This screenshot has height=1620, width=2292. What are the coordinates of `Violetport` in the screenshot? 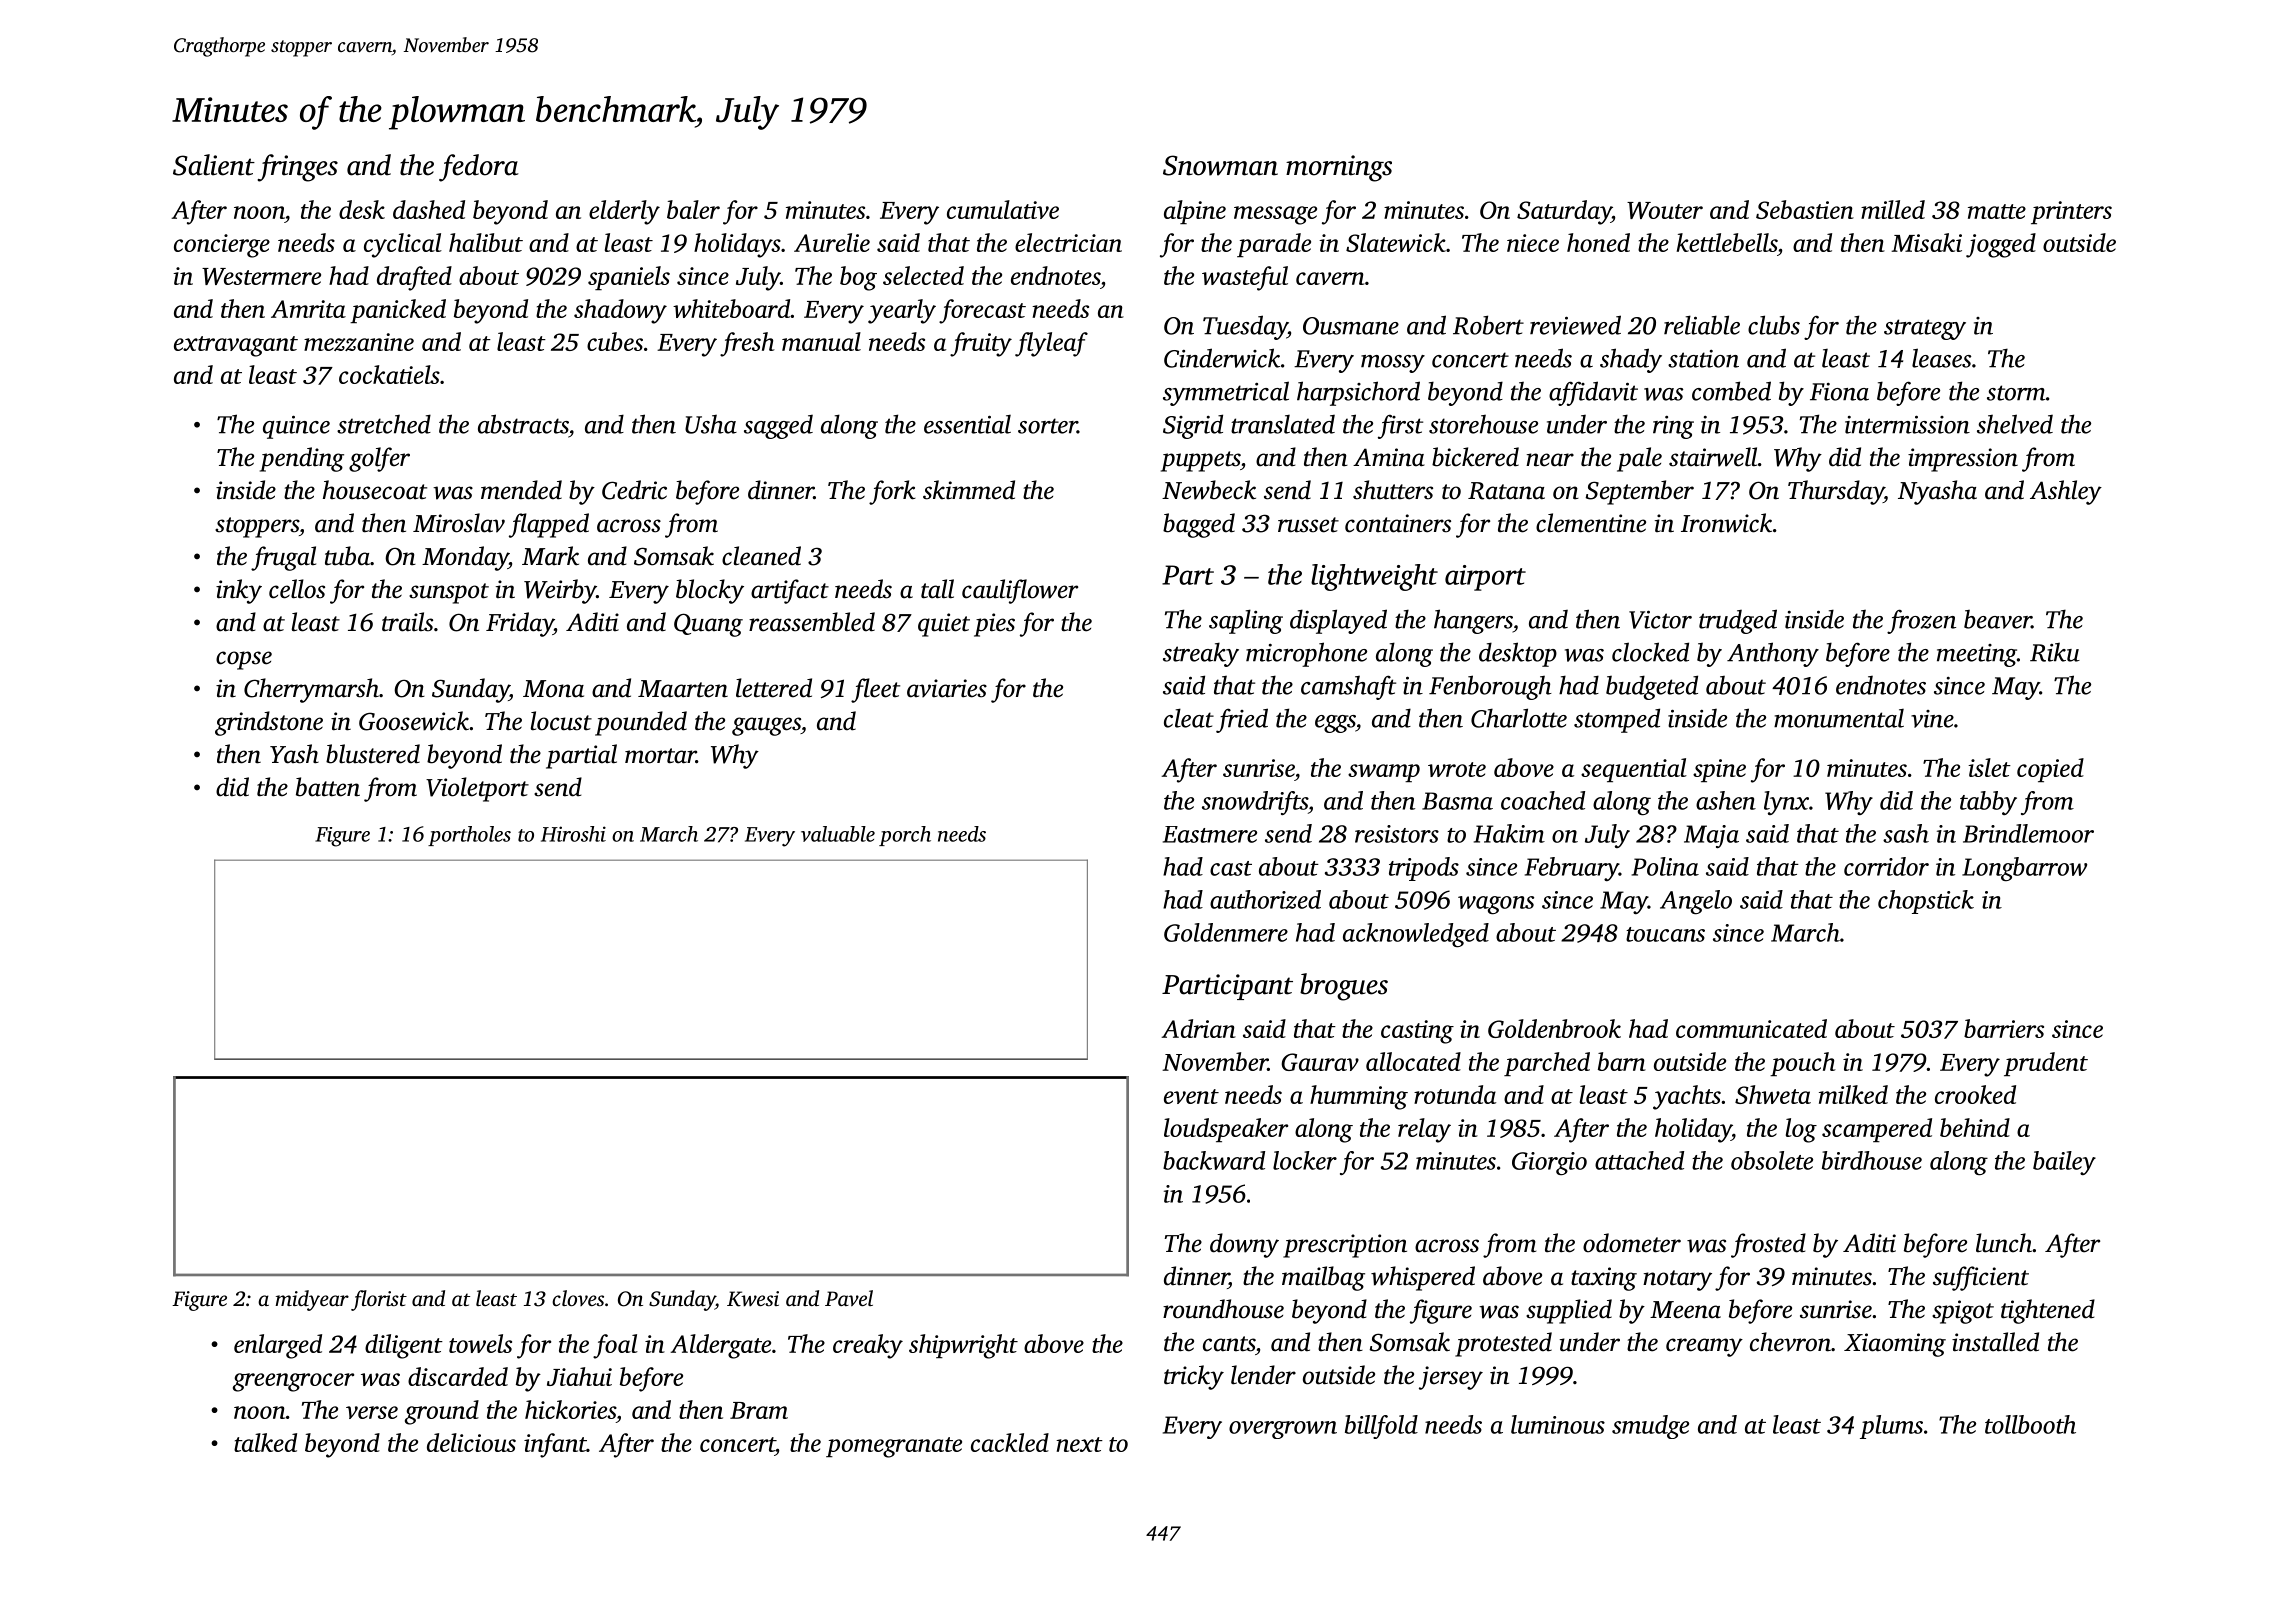 It's located at (477, 789).
